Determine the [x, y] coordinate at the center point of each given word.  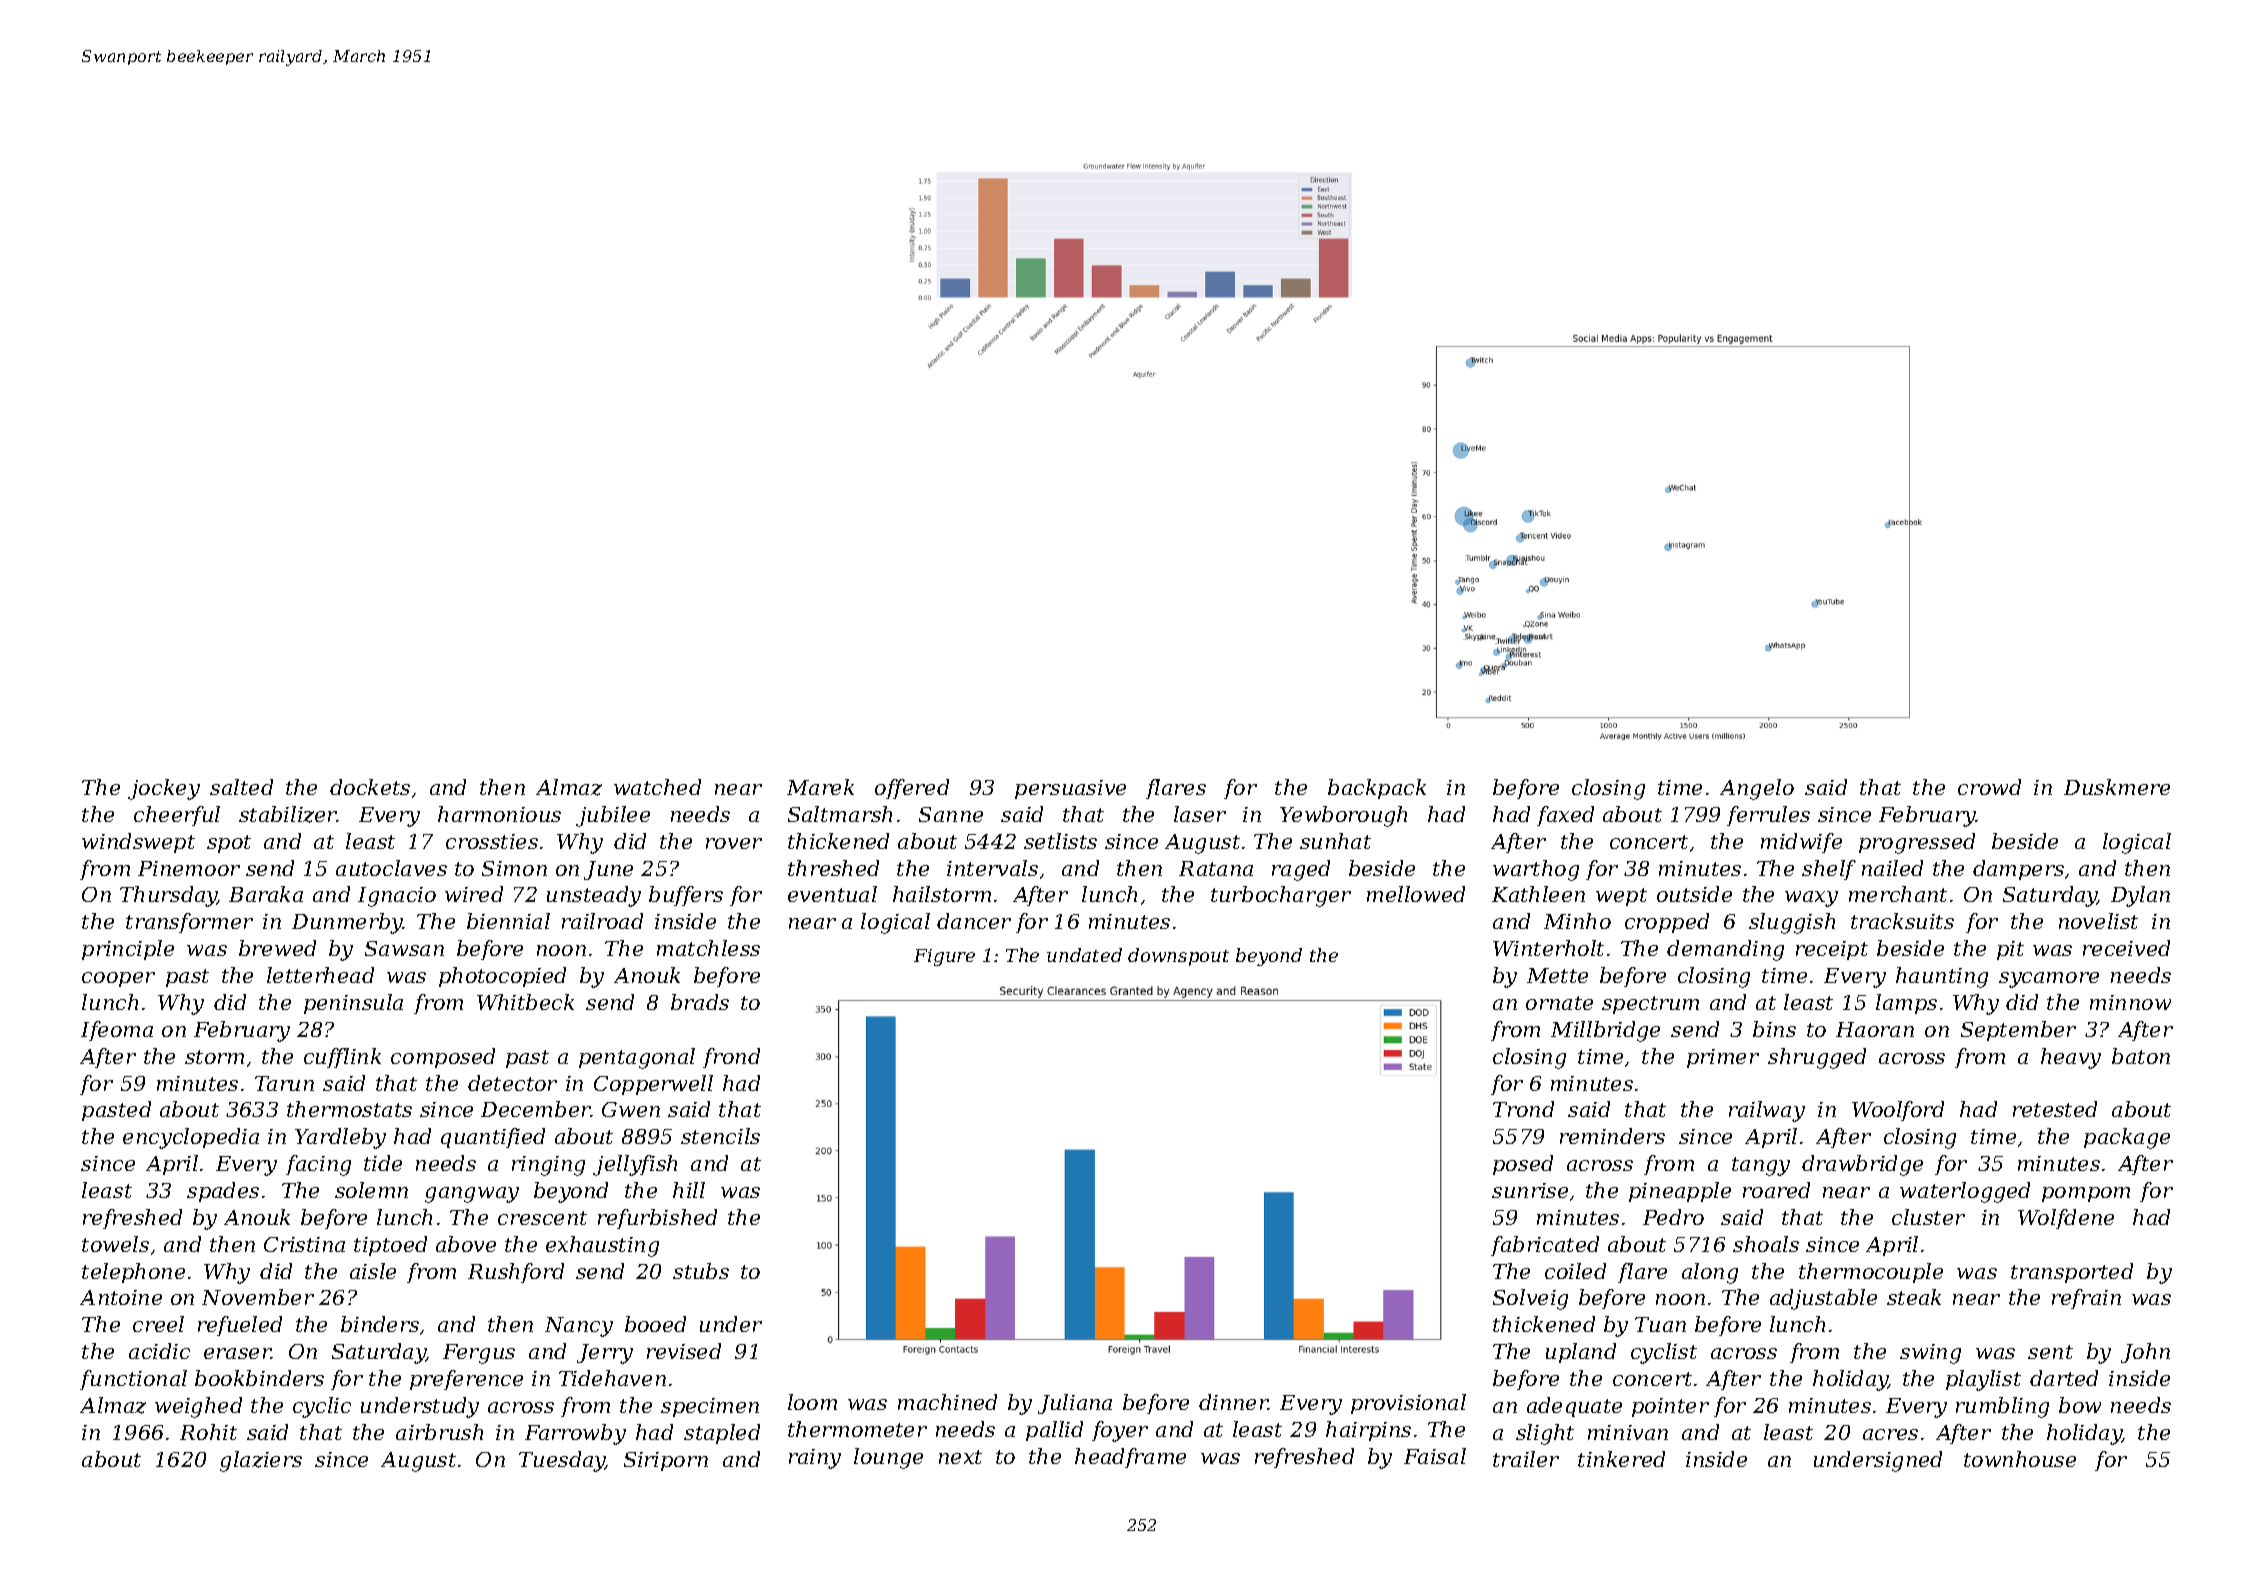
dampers [2018, 870]
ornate [1559, 1003]
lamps [1906, 1004]
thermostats [349, 1109]
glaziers [261, 1461]
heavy [2071, 1058]
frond [731, 1058]
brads [700, 1002]
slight [1545, 1434]
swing [1930, 1354]
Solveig [1530, 1299]
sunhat [1335, 841]
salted [241, 787]
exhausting [602, 1246]
